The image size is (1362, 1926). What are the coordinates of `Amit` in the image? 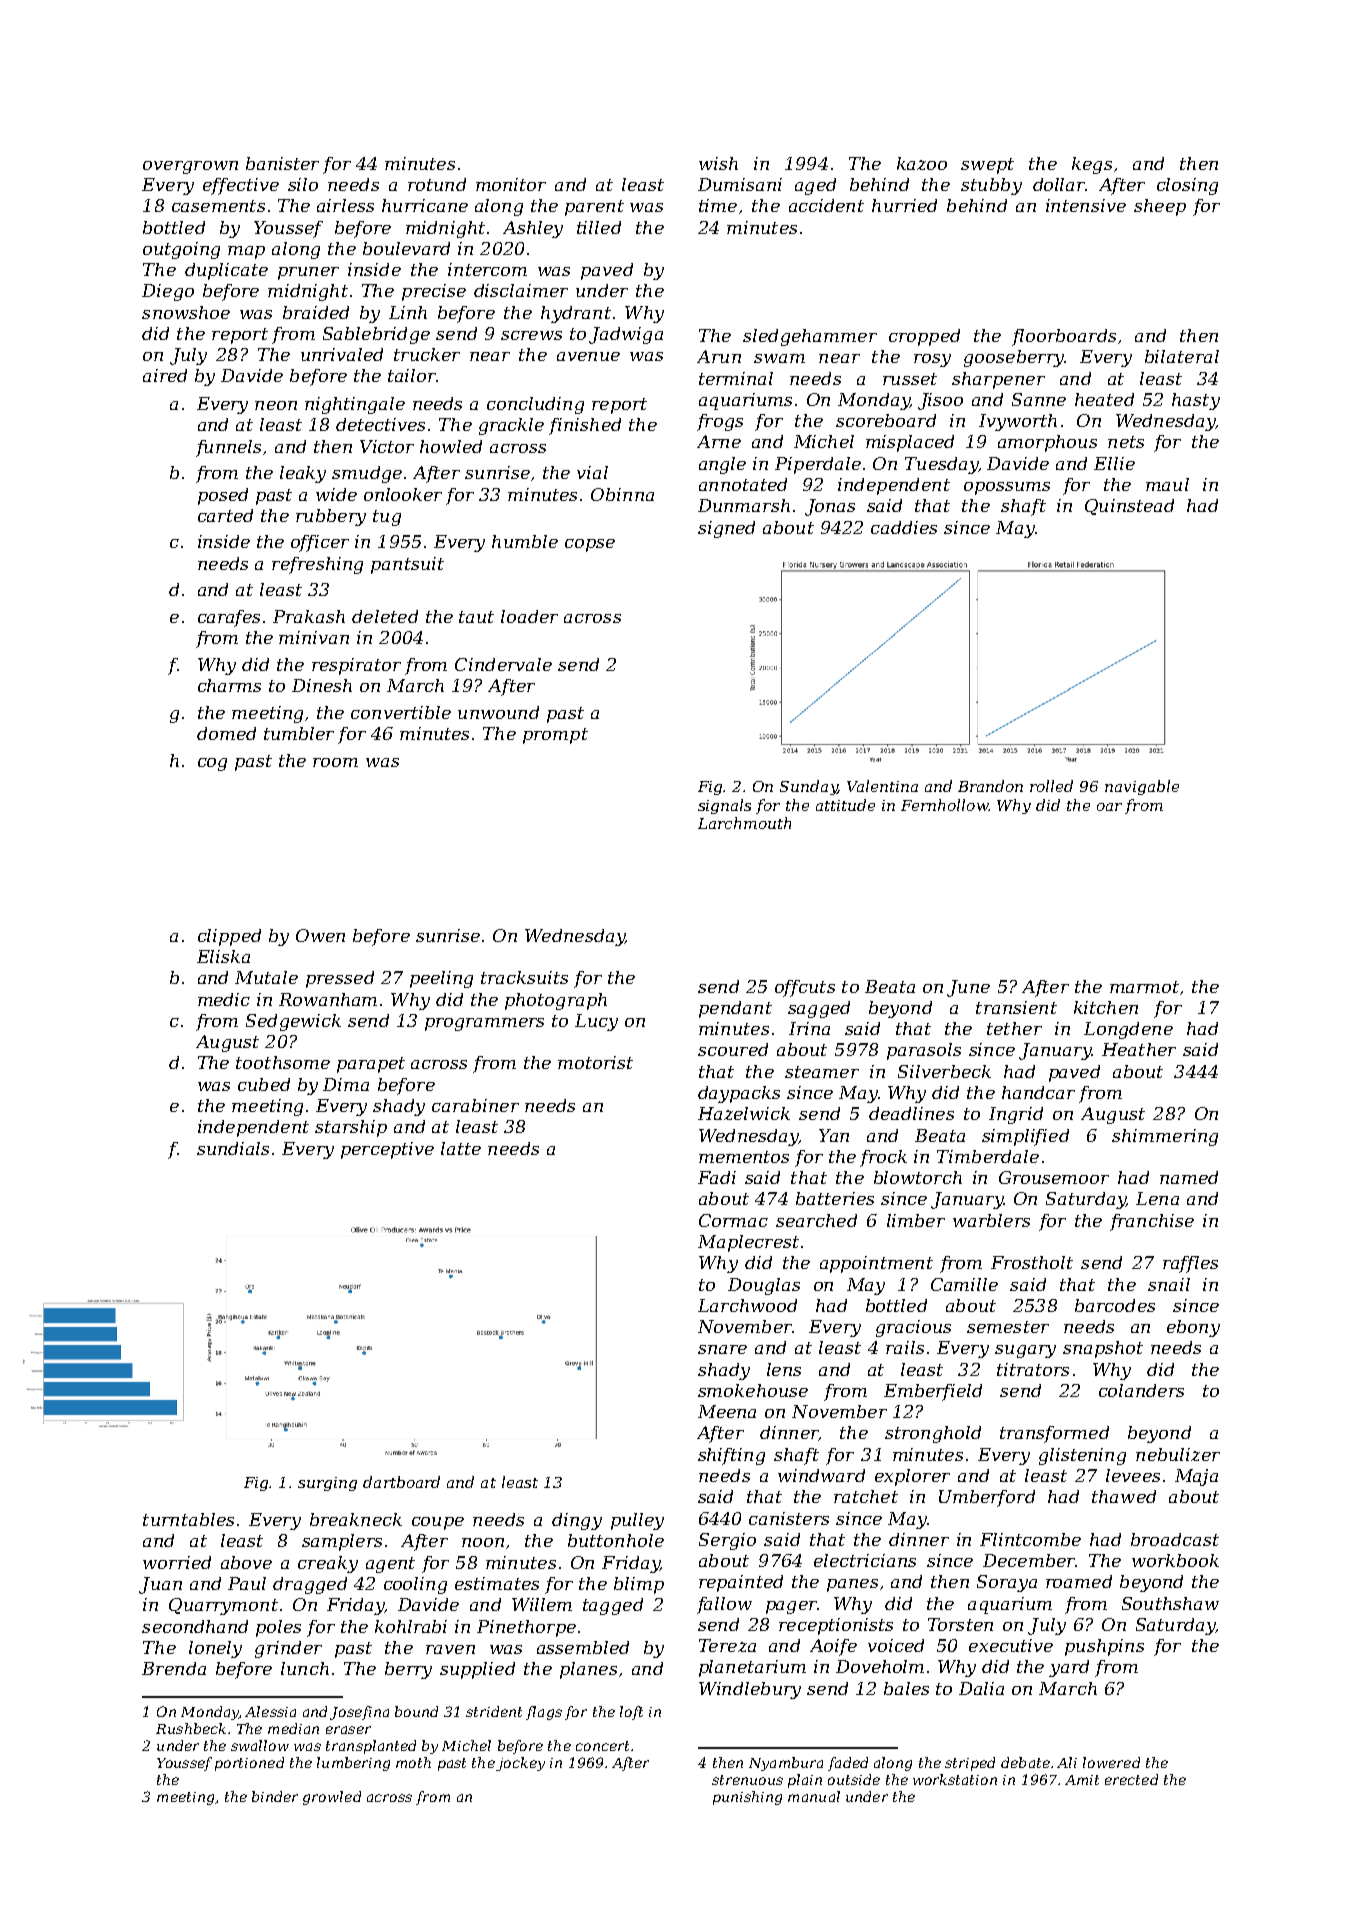 It's located at (1082, 1780).
